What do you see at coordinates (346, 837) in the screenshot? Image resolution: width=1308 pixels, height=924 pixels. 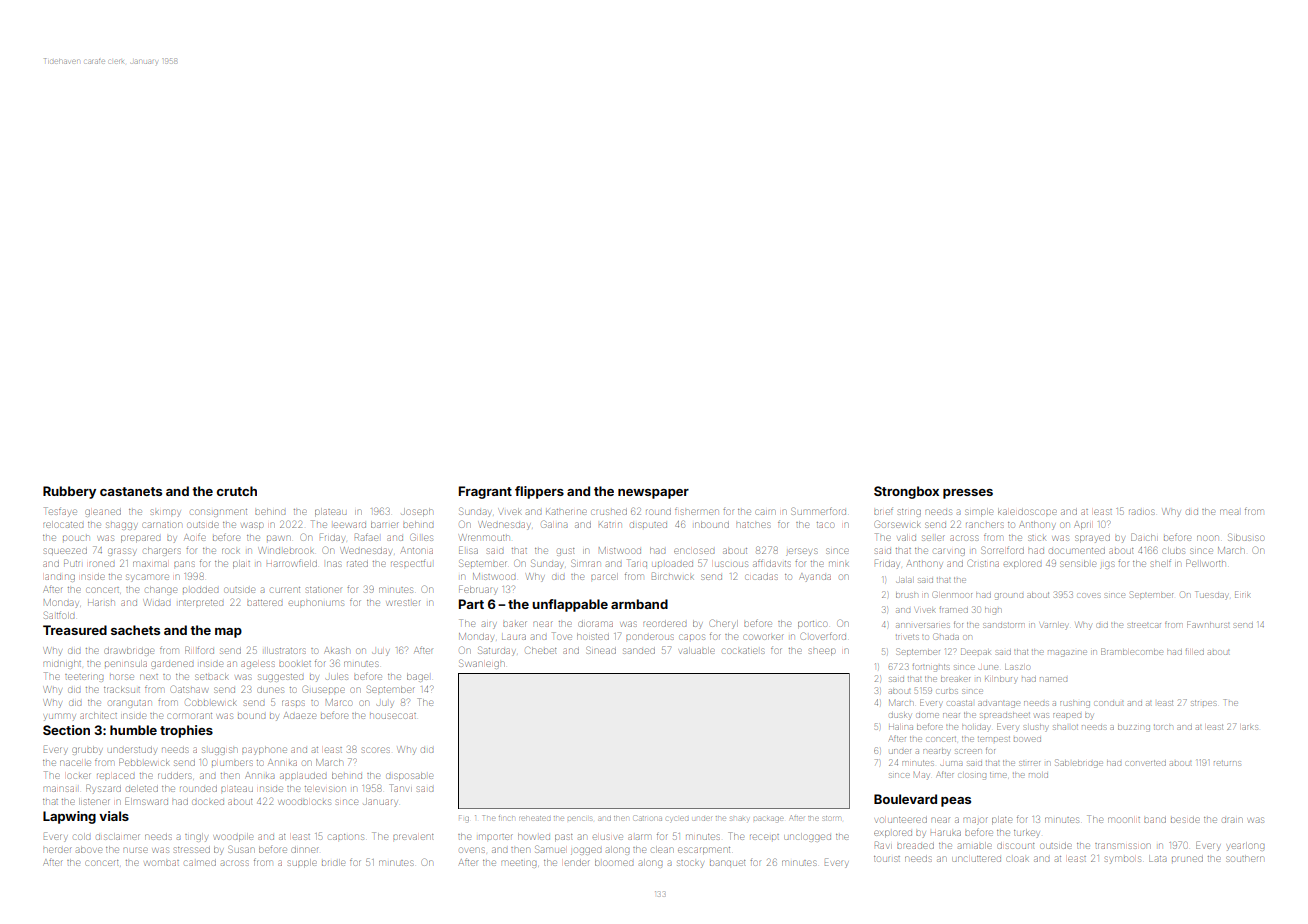 I see `captions` at bounding box center [346, 837].
